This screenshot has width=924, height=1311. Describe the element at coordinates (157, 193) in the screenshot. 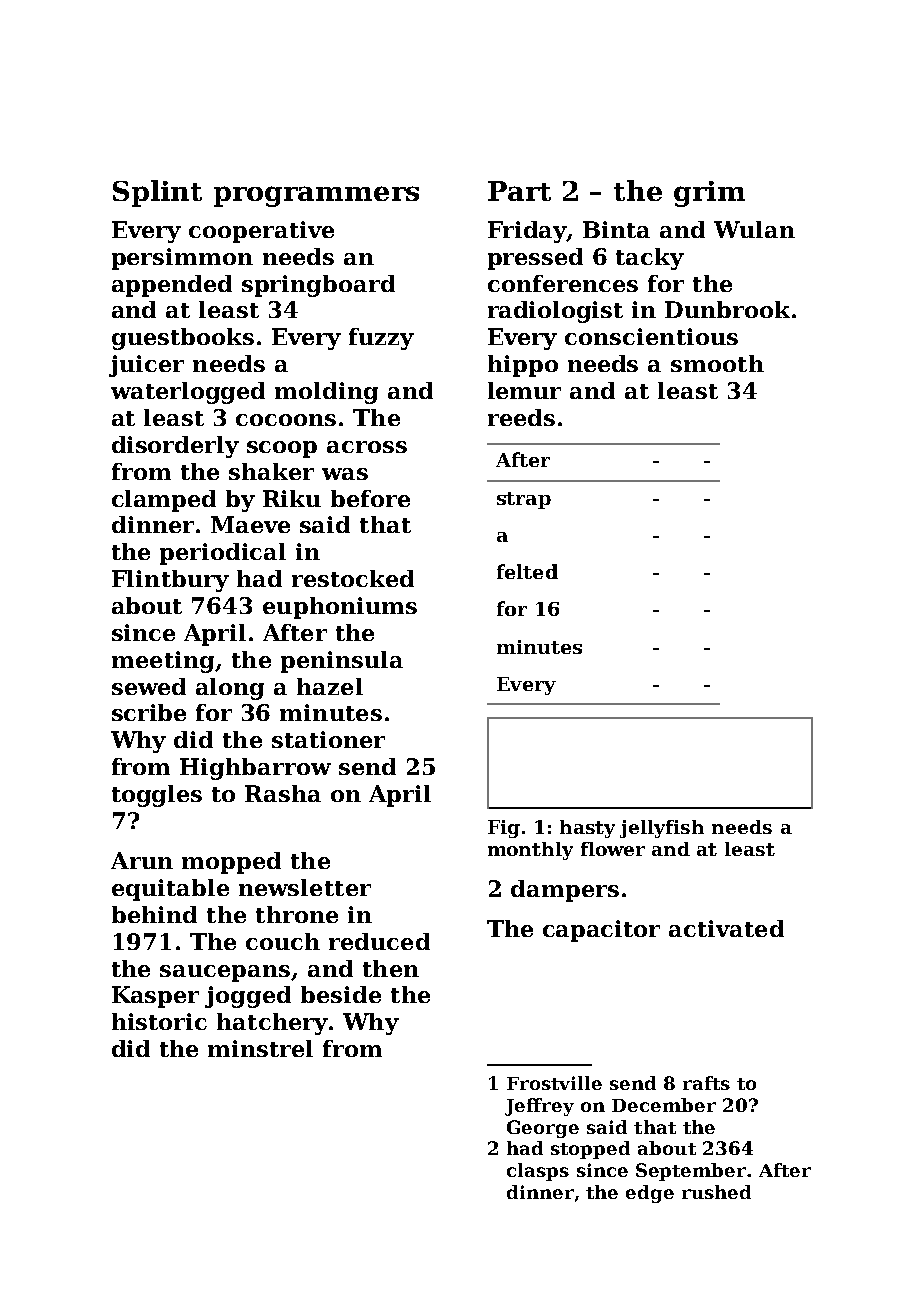

I see `Splint` at that location.
